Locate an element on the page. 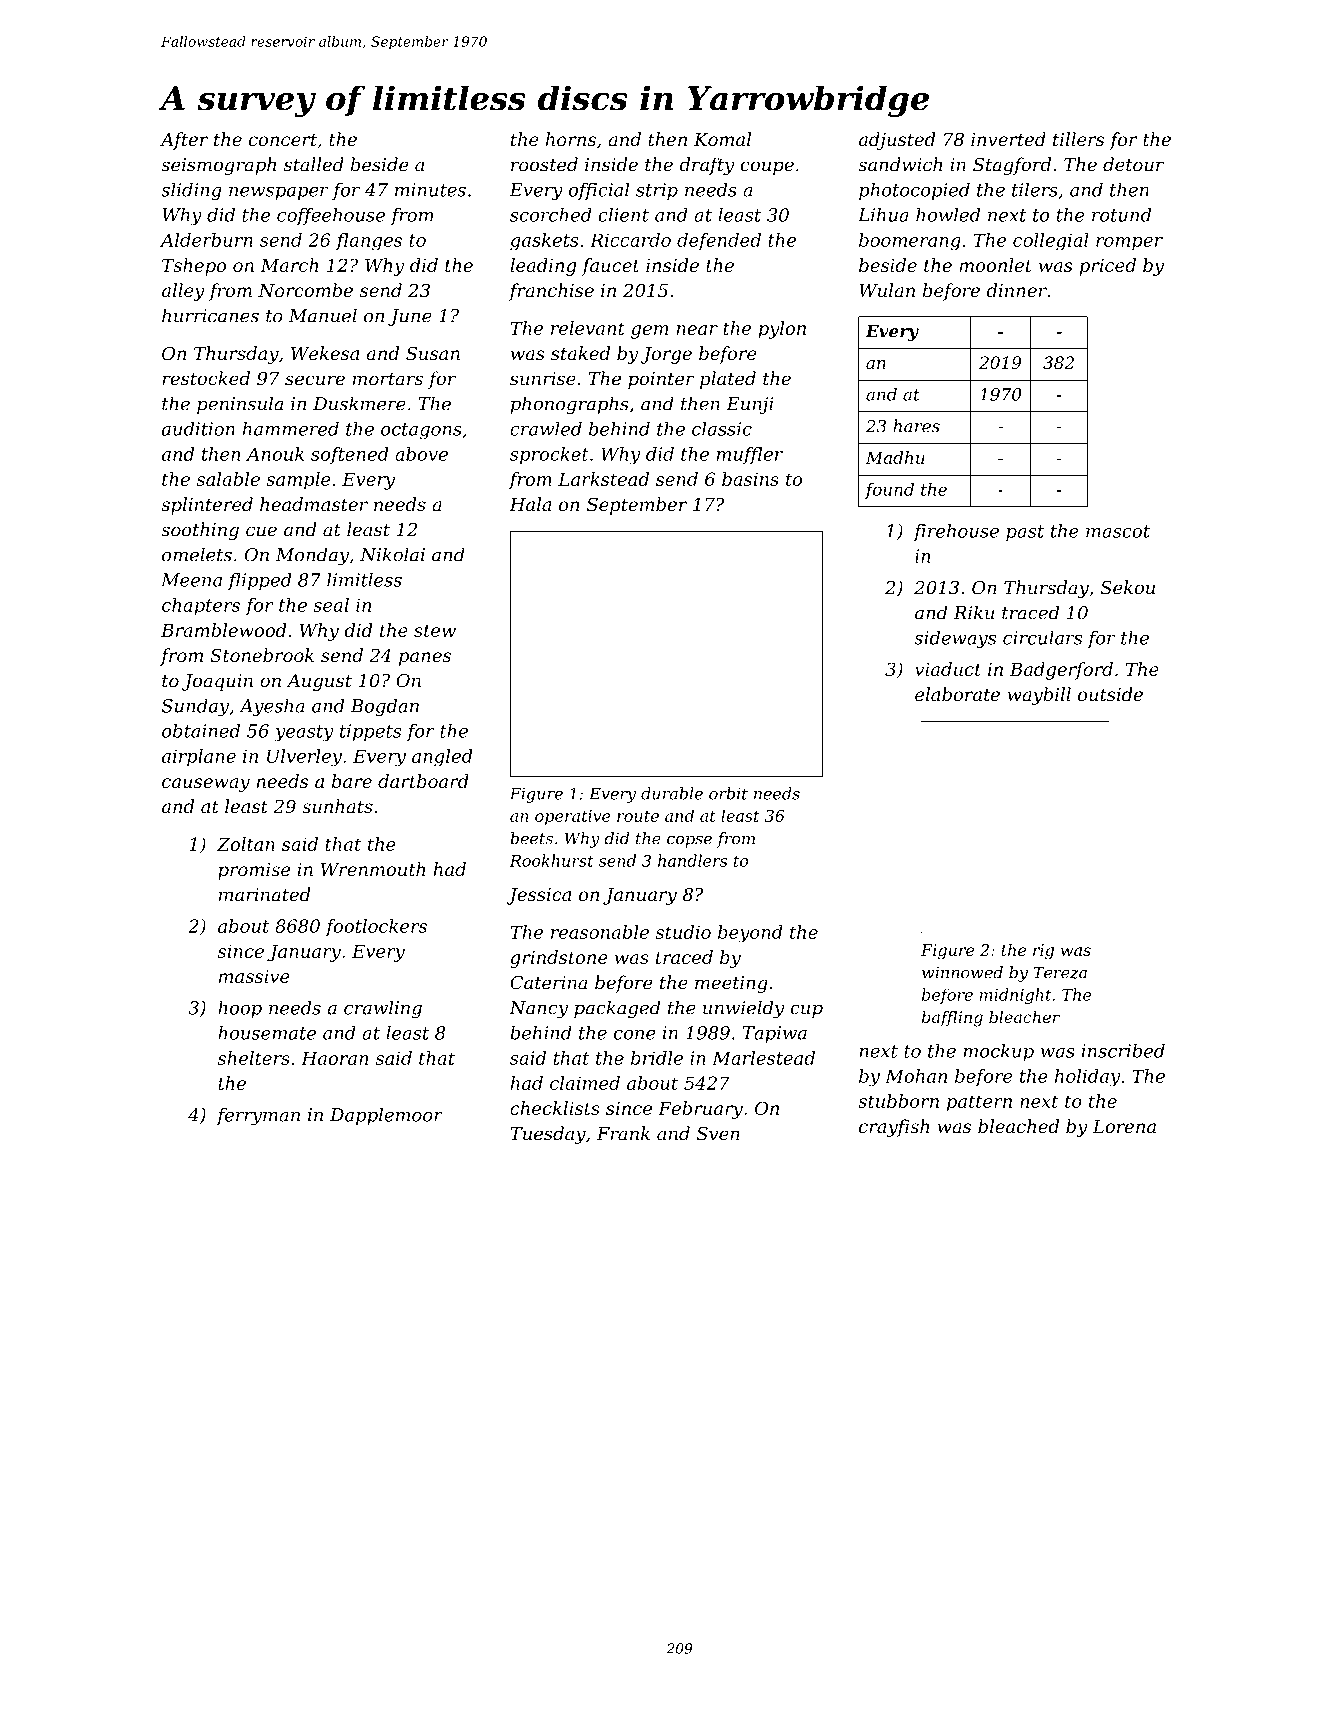 This document has height=1726, width=1333. past is located at coordinates (1025, 533).
